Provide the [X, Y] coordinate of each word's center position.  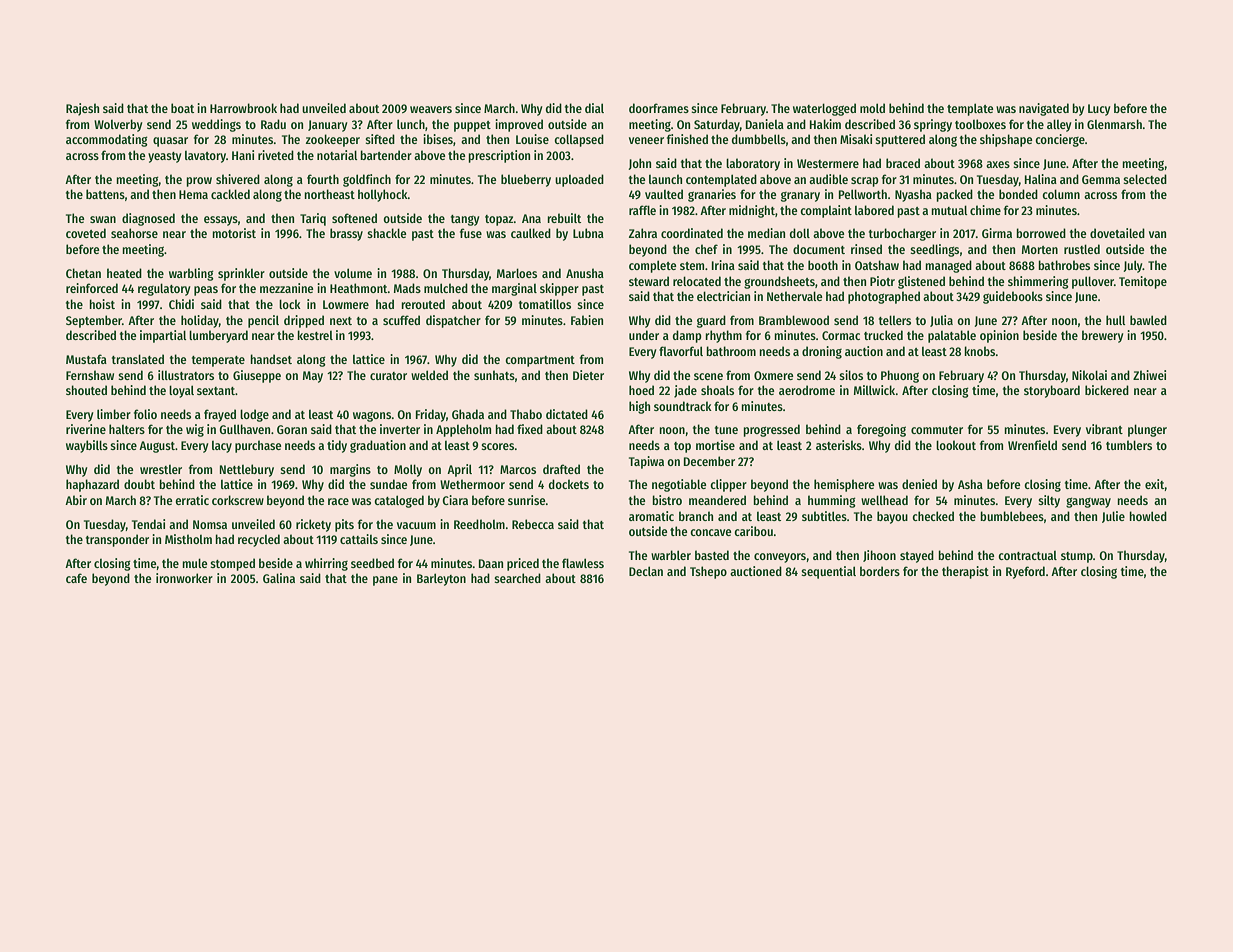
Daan [491, 563]
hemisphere [844, 485]
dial [594, 108]
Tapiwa [646, 462]
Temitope [1143, 282]
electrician [723, 296]
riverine [86, 429]
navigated [1044, 109]
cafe [76, 578]
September [94, 321]
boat [182, 108]
